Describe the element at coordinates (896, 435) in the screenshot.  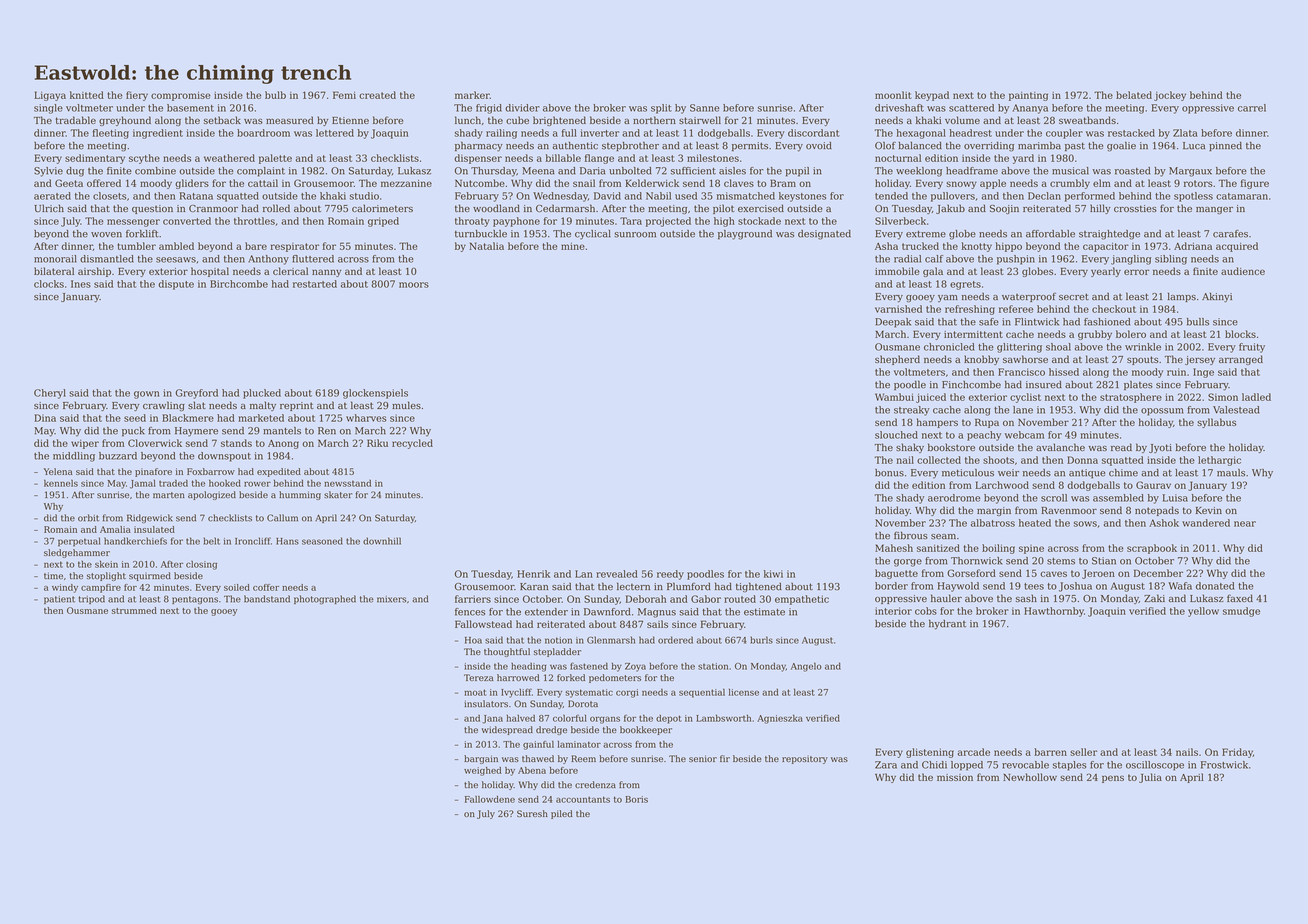
I see `slouched` at that location.
